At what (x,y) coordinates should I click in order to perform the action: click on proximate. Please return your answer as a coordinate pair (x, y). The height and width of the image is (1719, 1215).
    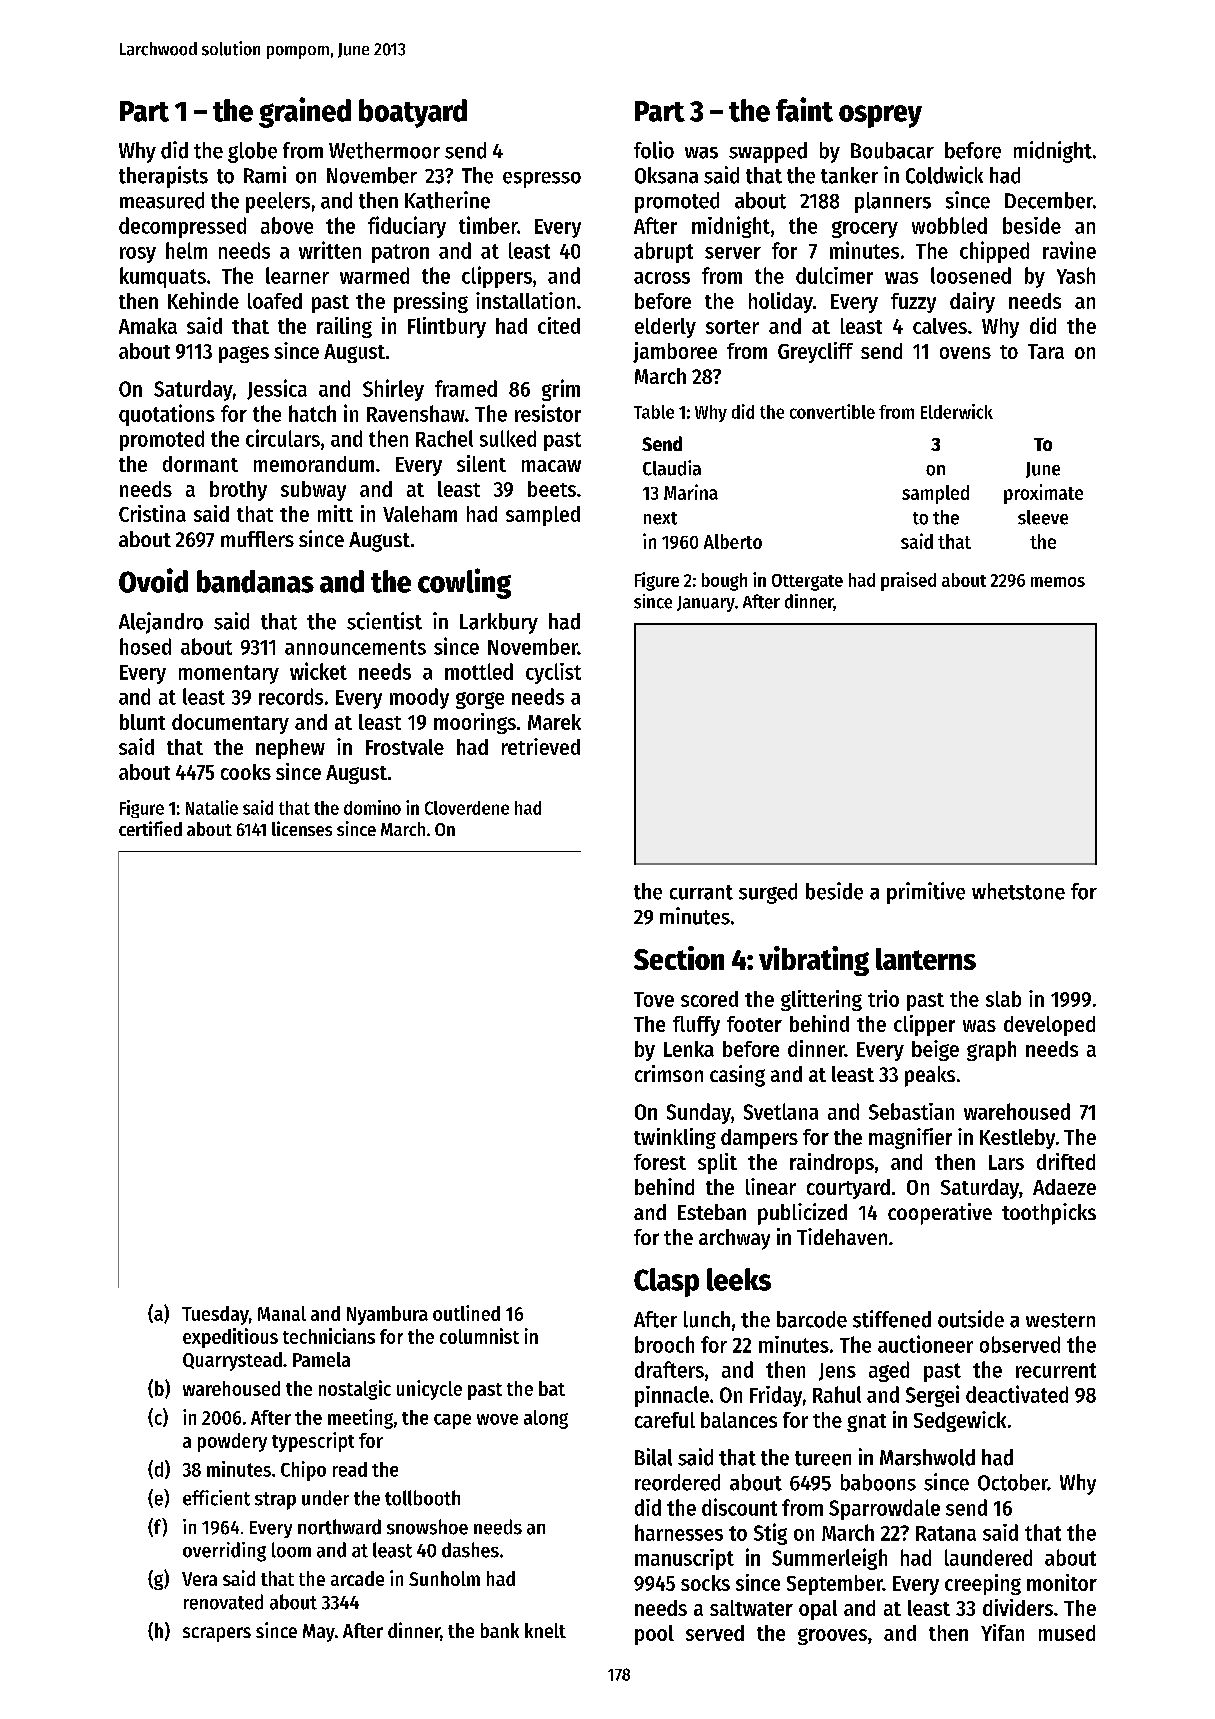
    Looking at the image, I should click on (1043, 494).
